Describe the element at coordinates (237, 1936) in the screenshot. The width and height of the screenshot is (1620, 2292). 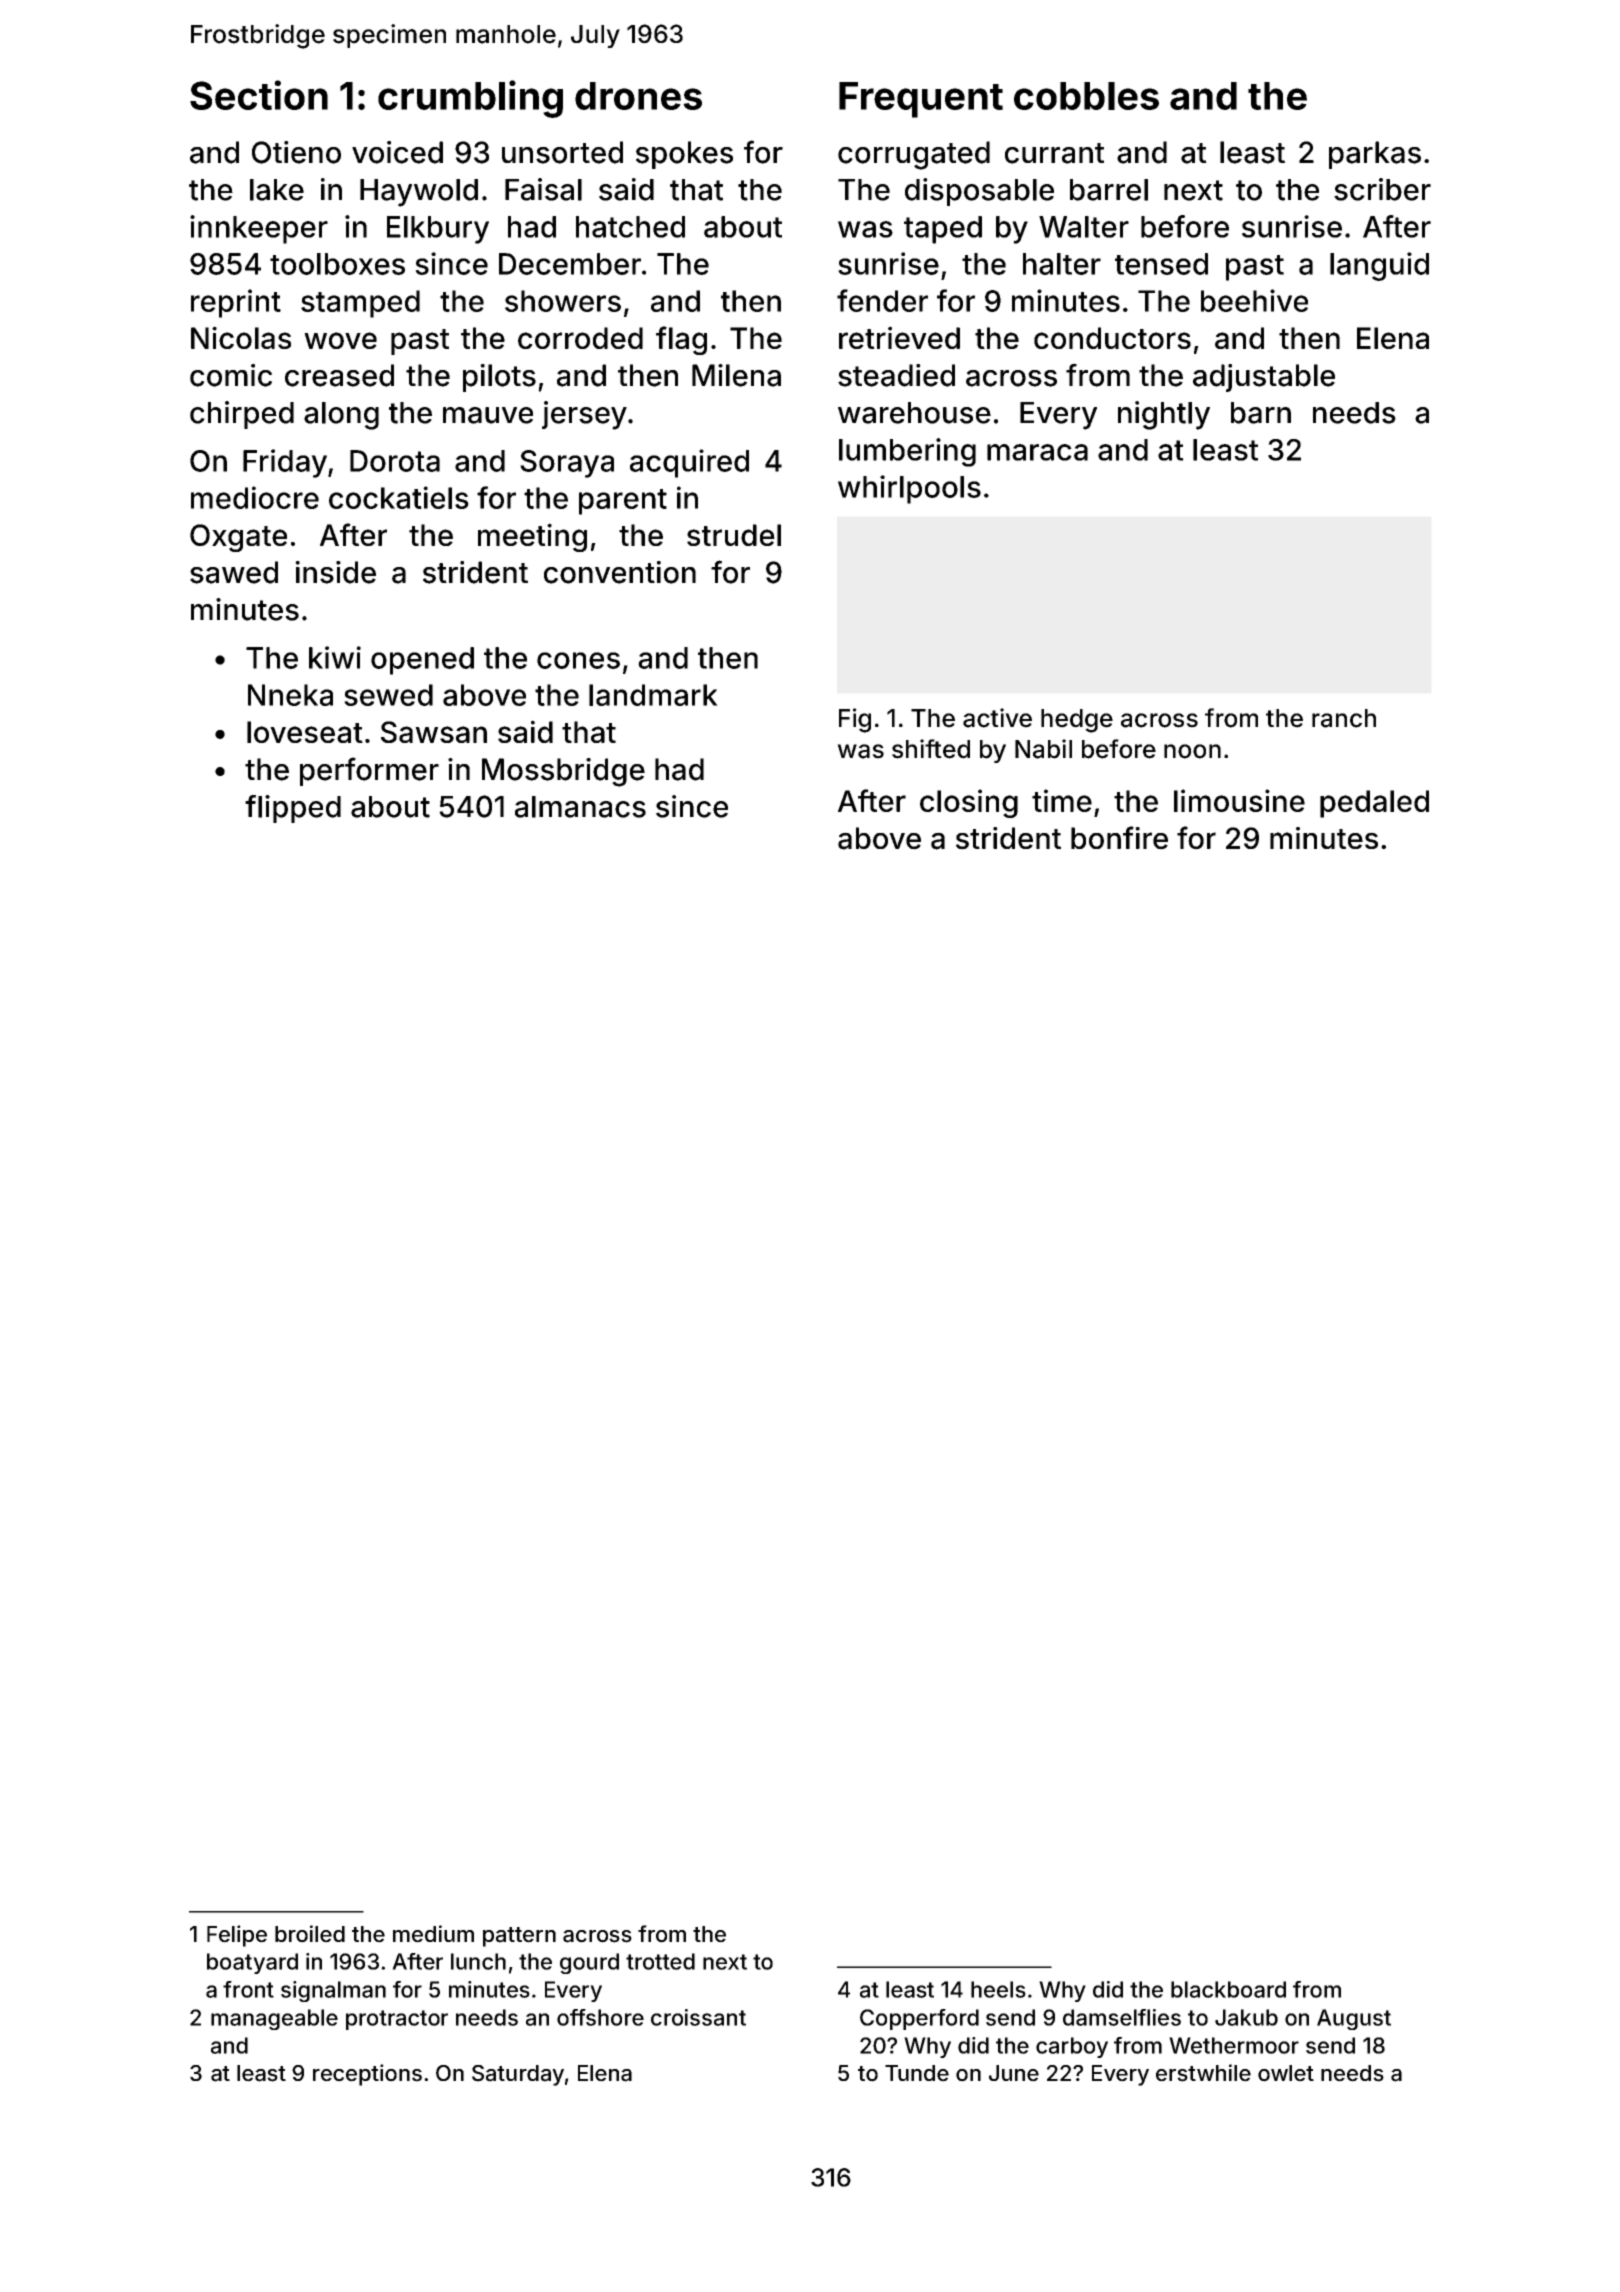
I see `Felipe` at that location.
